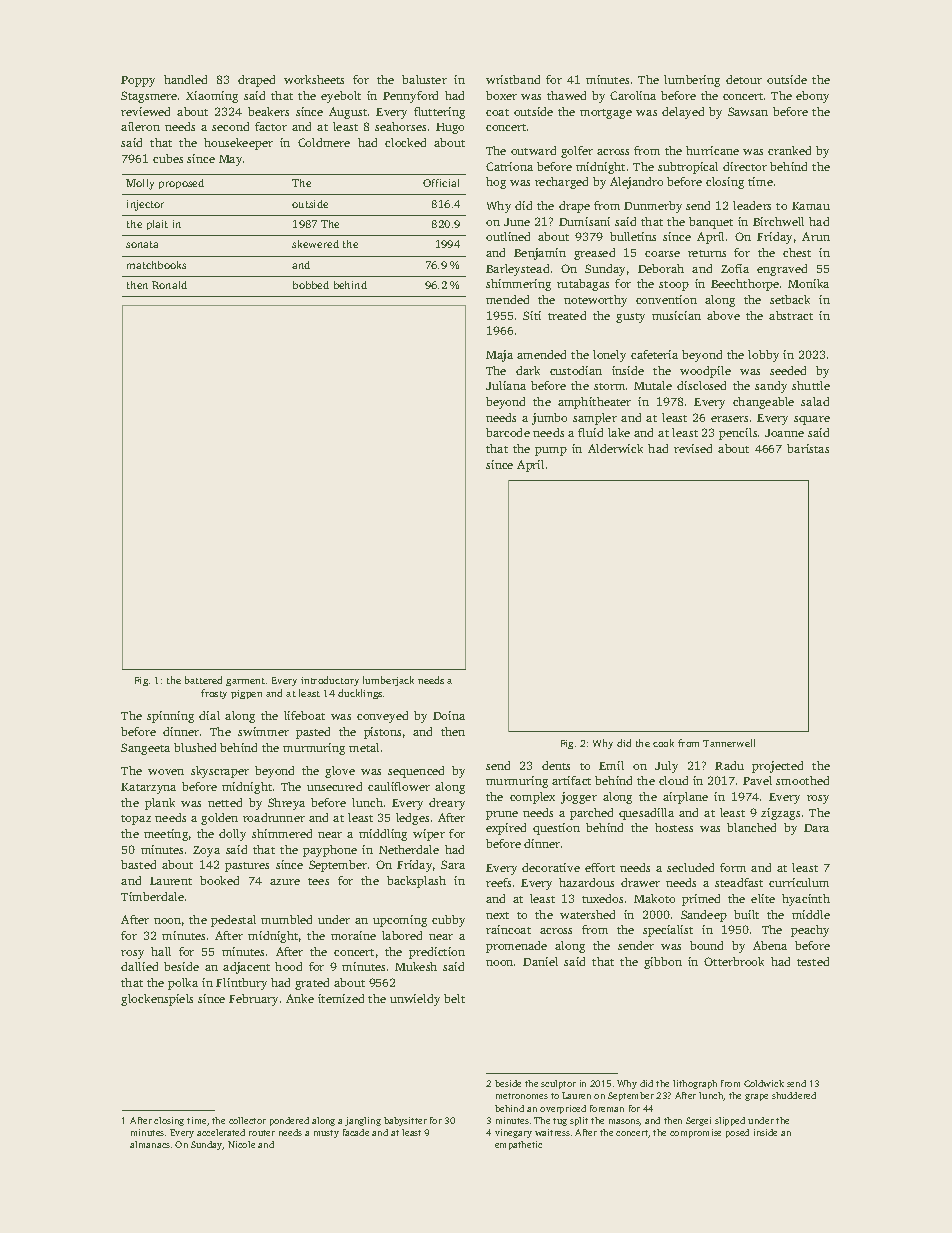  I want to click on lithograph, so click(695, 1084).
